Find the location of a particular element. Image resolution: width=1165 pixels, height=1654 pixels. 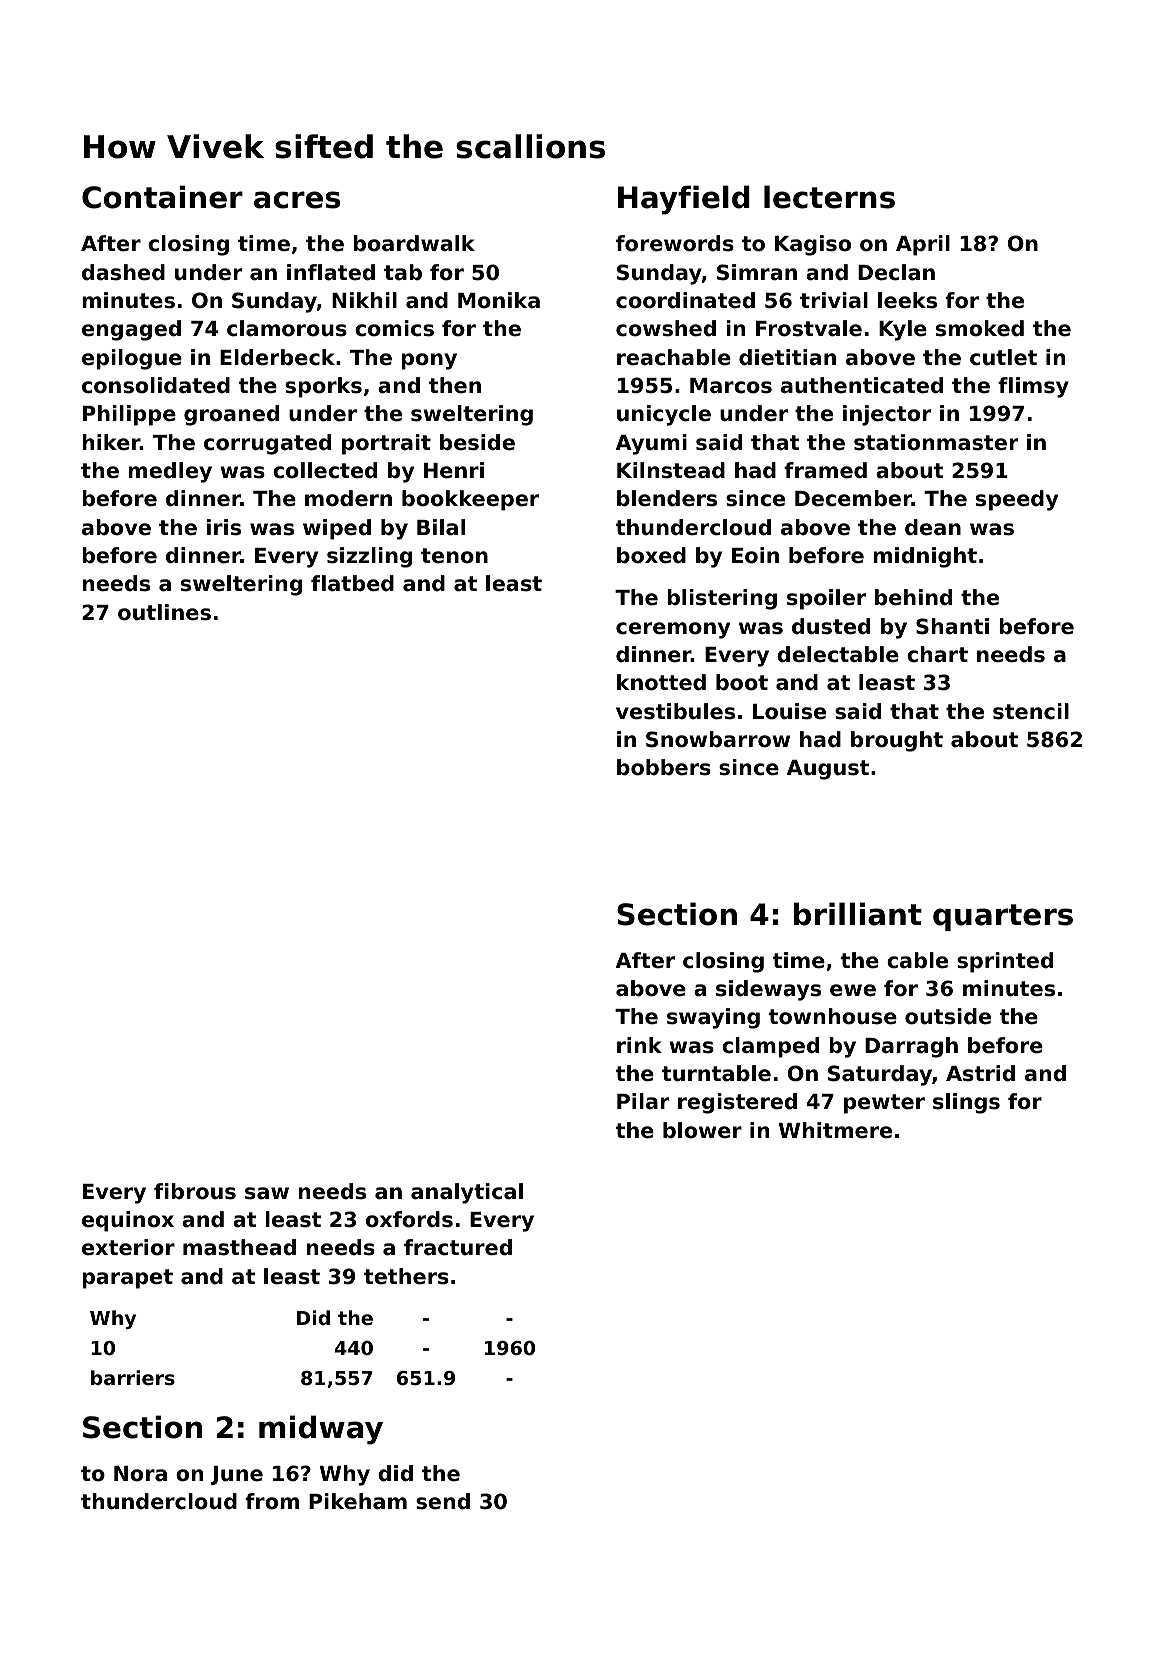

fibrous is located at coordinates (195, 1191).
